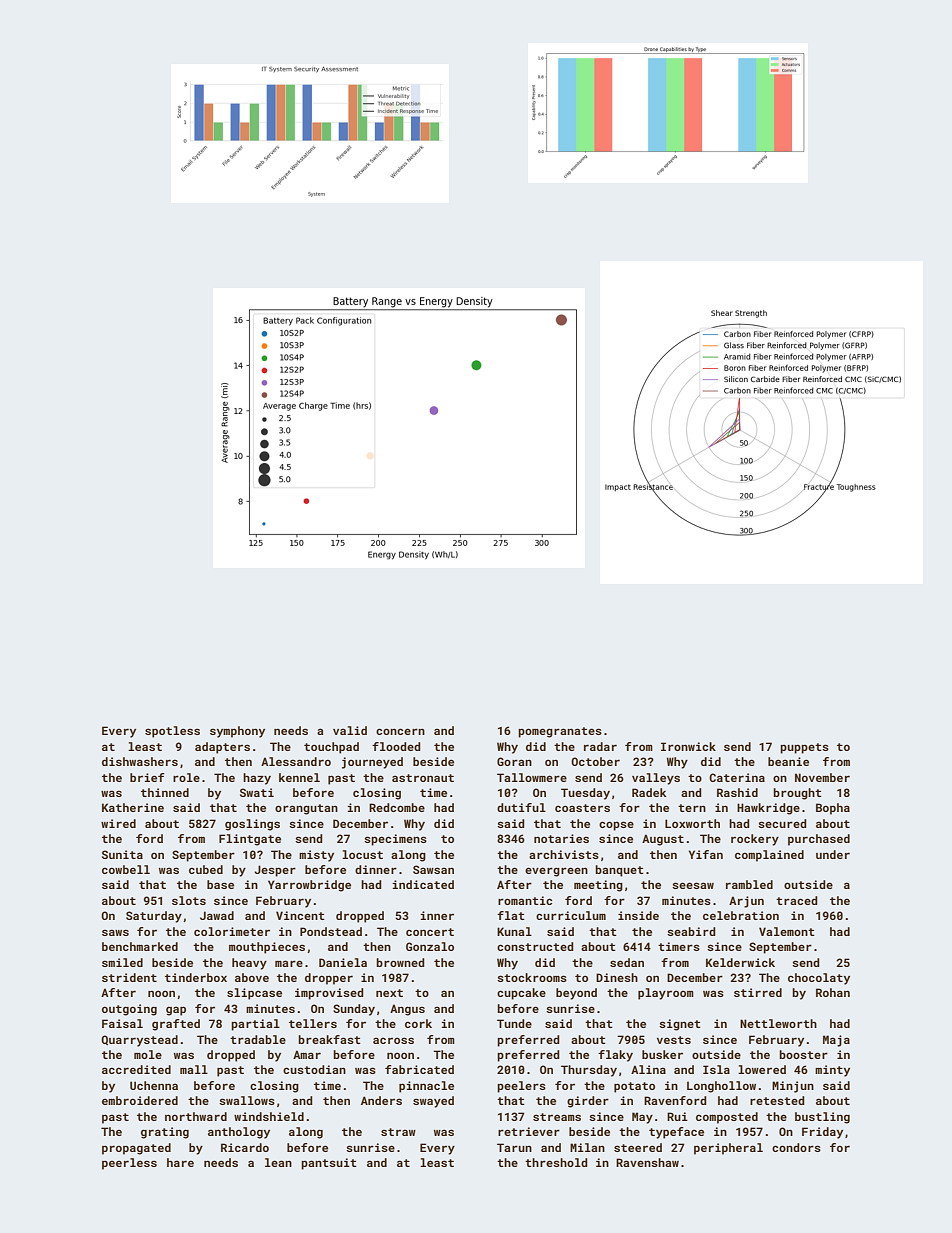  I want to click on dishwashers, so click(140, 761).
